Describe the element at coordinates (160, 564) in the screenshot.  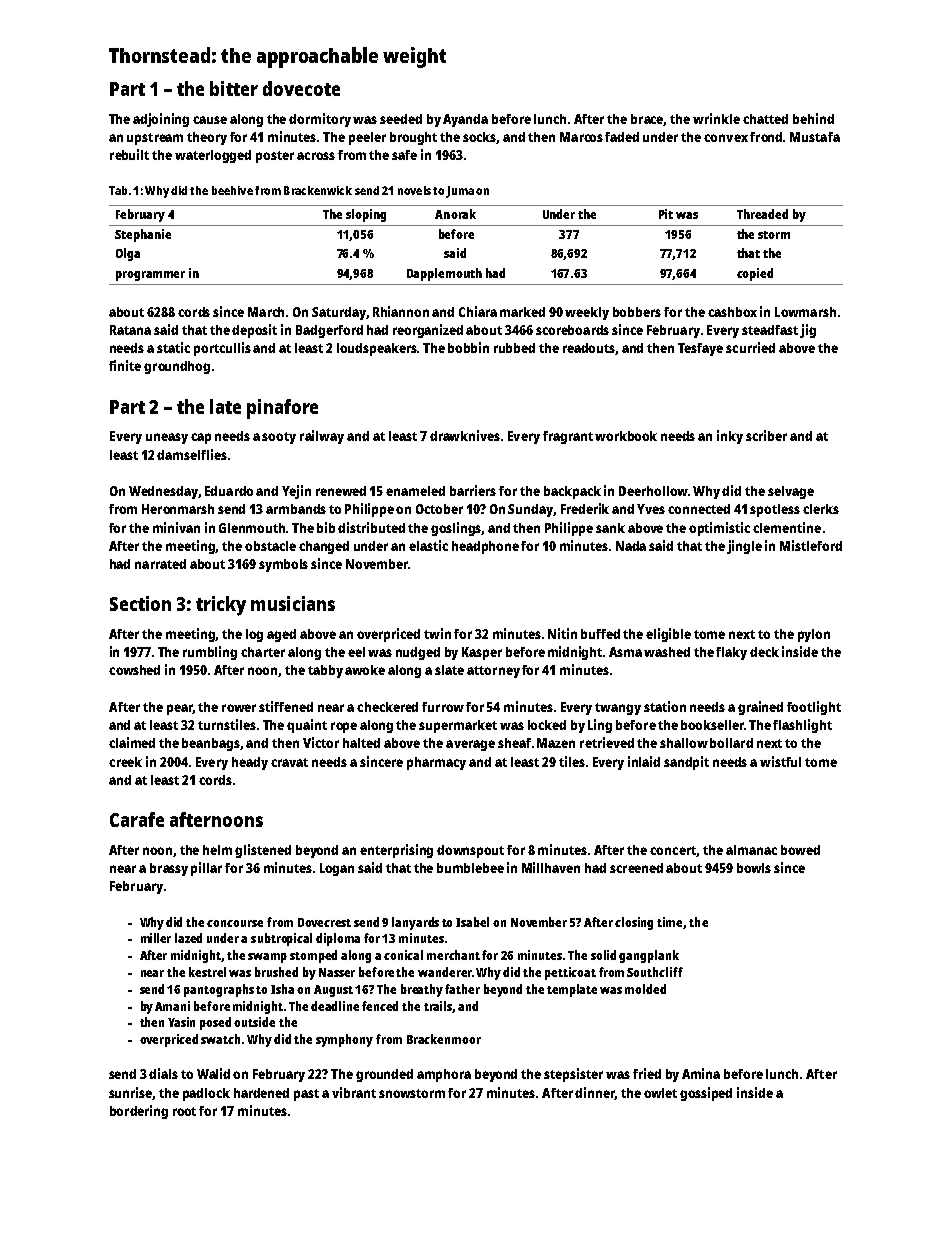
I see `narrated` at that location.
